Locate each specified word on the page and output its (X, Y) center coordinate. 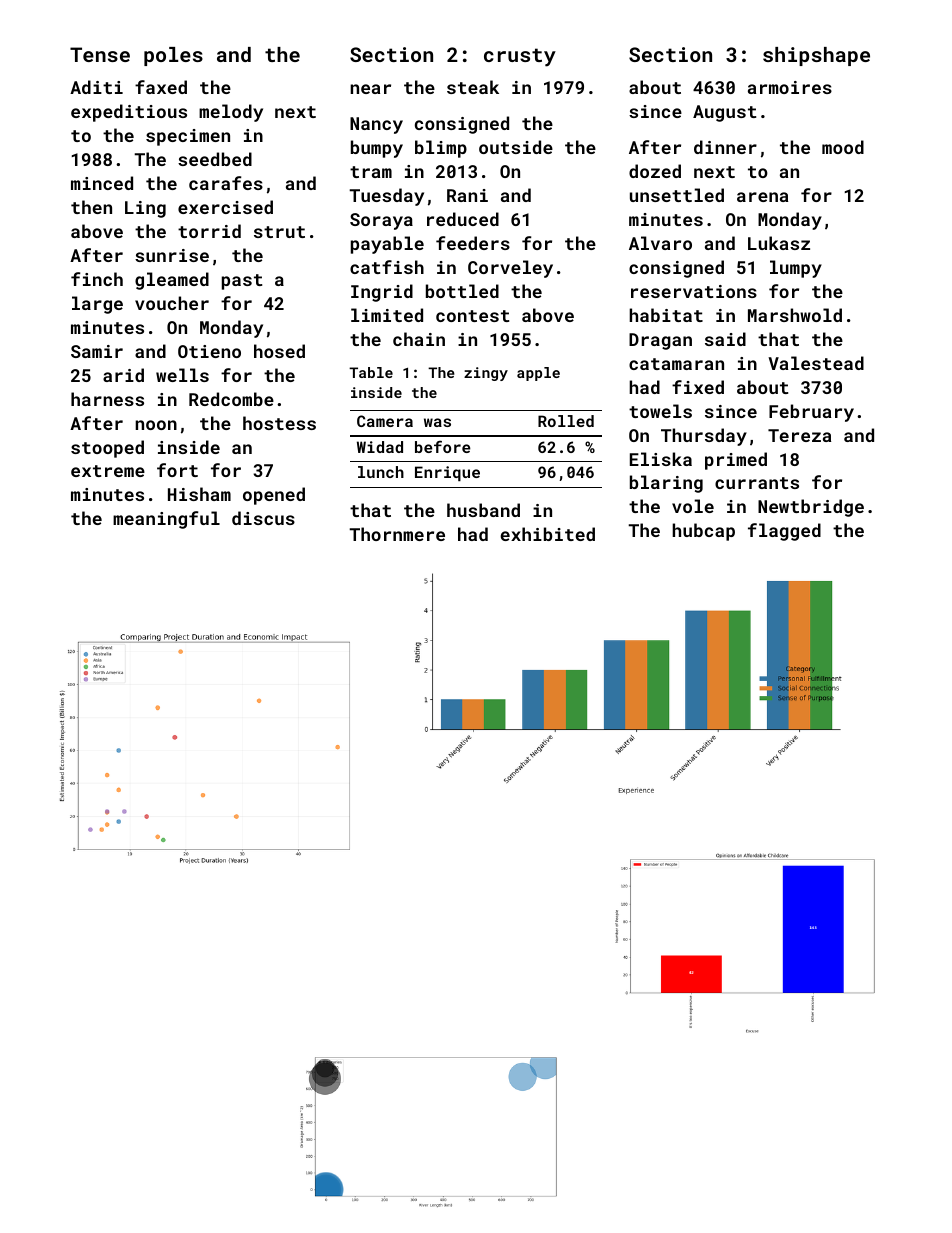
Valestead (816, 363)
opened (274, 496)
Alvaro (660, 243)
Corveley (510, 269)
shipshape (816, 56)
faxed (161, 87)
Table (371, 372)
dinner (725, 147)
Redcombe (231, 399)
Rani (467, 195)
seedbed (215, 159)
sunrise (172, 255)
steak (473, 87)
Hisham (199, 494)
